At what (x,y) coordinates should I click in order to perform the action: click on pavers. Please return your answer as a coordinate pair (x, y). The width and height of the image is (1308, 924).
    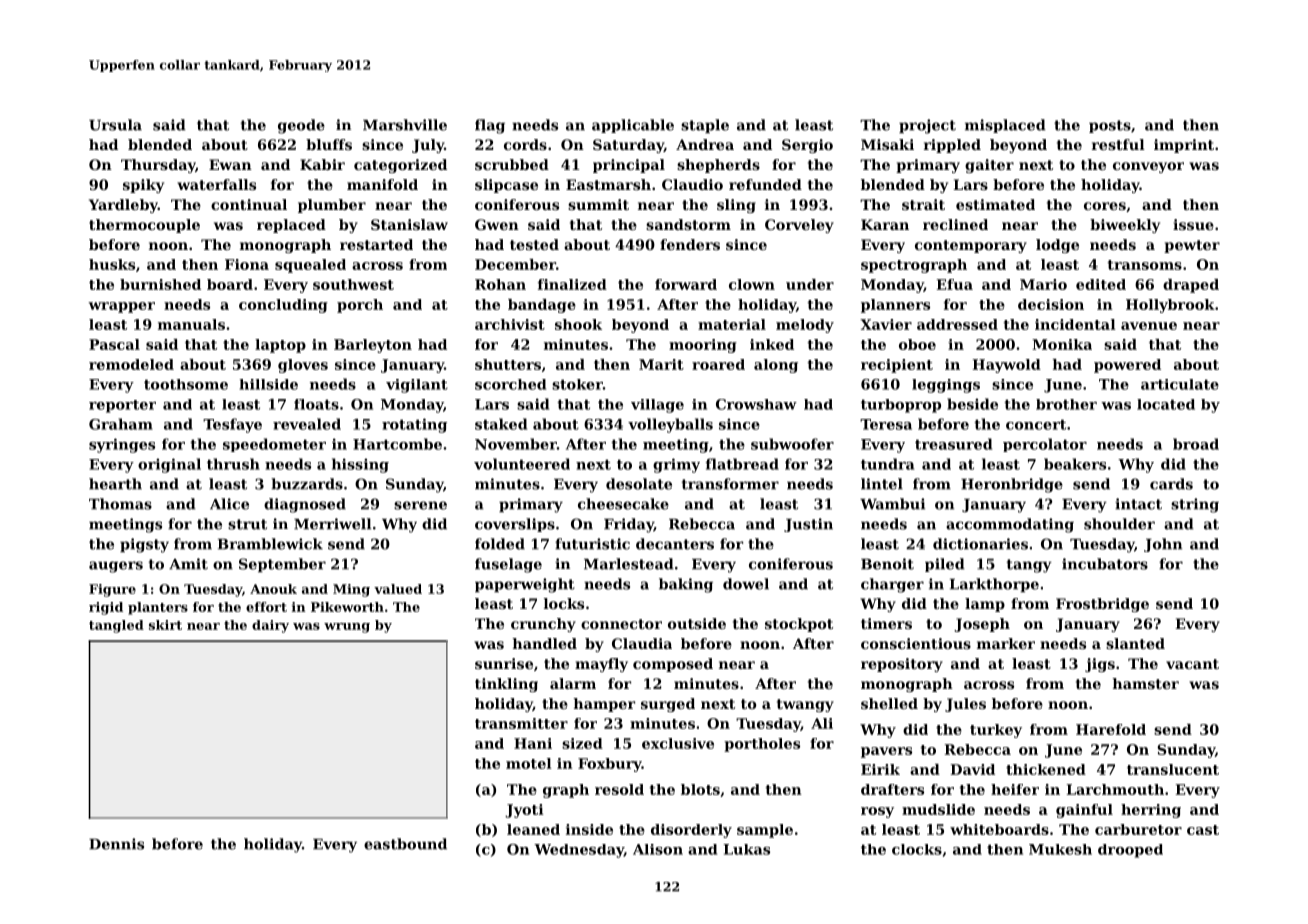
    Looking at the image, I should click on (886, 752).
